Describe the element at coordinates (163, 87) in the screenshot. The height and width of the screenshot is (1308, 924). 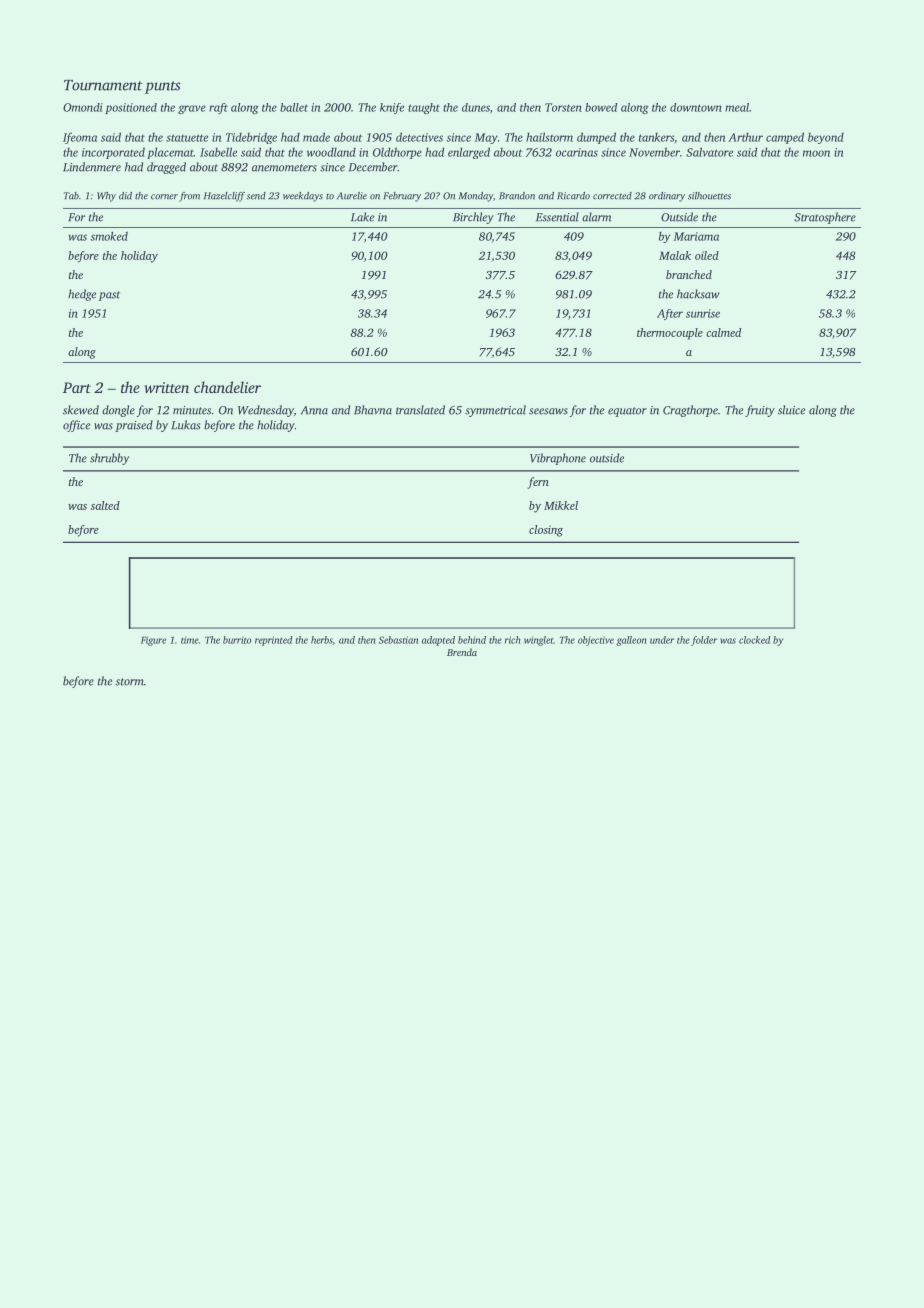
I see `punts` at that location.
